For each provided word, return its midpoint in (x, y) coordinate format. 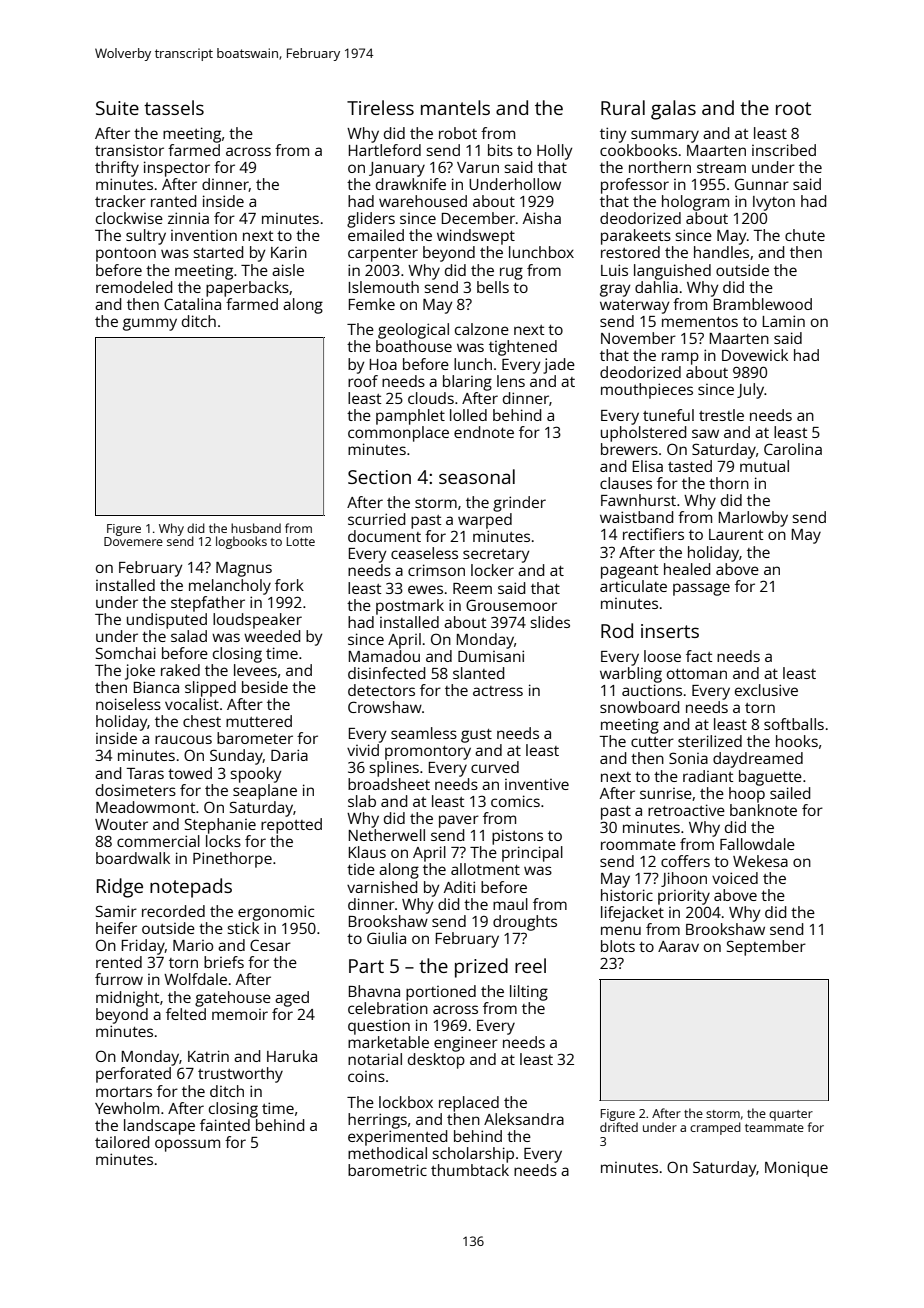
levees (255, 670)
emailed (376, 235)
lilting (529, 993)
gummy (150, 324)
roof (363, 381)
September (766, 948)
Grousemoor (511, 605)
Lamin (784, 321)
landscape (159, 1127)
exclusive (766, 690)
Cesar (270, 945)
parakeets (636, 237)
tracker (120, 201)
